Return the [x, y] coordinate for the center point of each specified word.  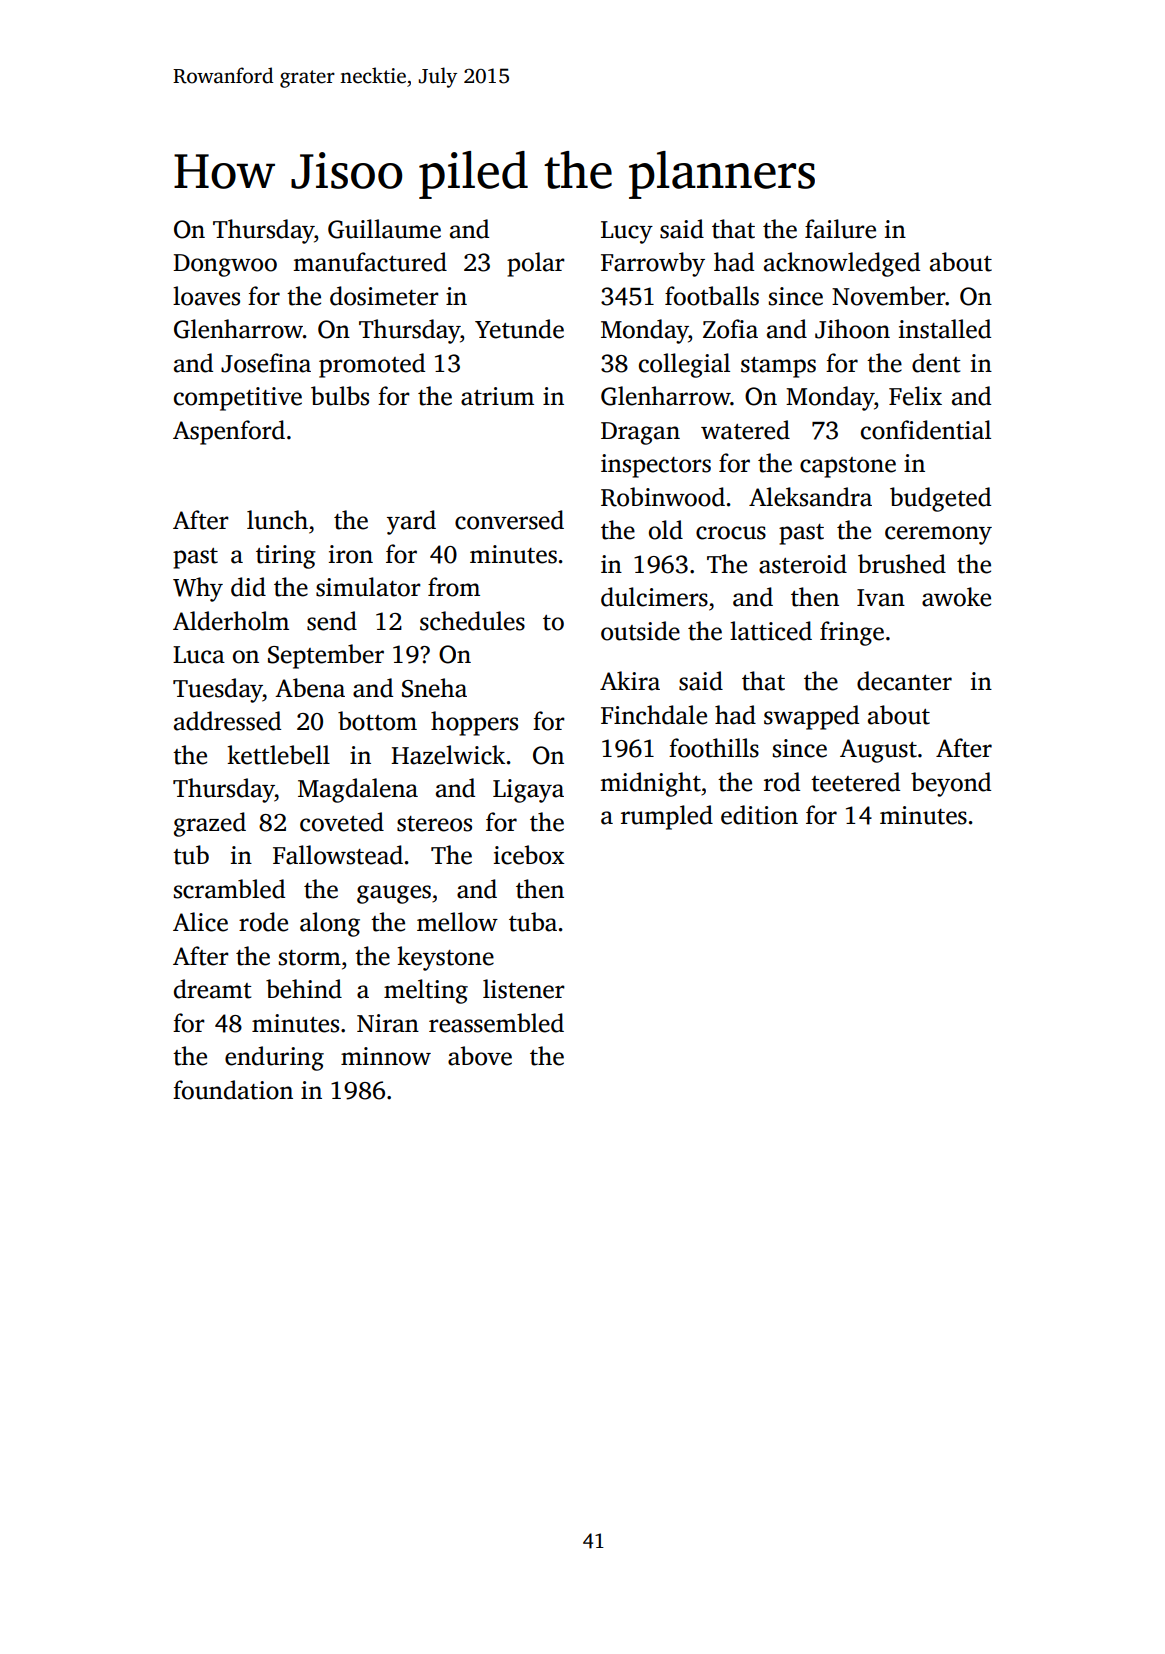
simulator [368, 587]
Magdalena [358, 790]
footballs [712, 296]
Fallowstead [338, 855]
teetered [855, 782]
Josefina [266, 363]
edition [759, 815]
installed [945, 329]
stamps [778, 367]
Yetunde [519, 329]
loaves [206, 296]
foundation [233, 1090]
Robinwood [663, 497]
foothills [714, 748]
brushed [902, 564]
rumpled [667, 817]
